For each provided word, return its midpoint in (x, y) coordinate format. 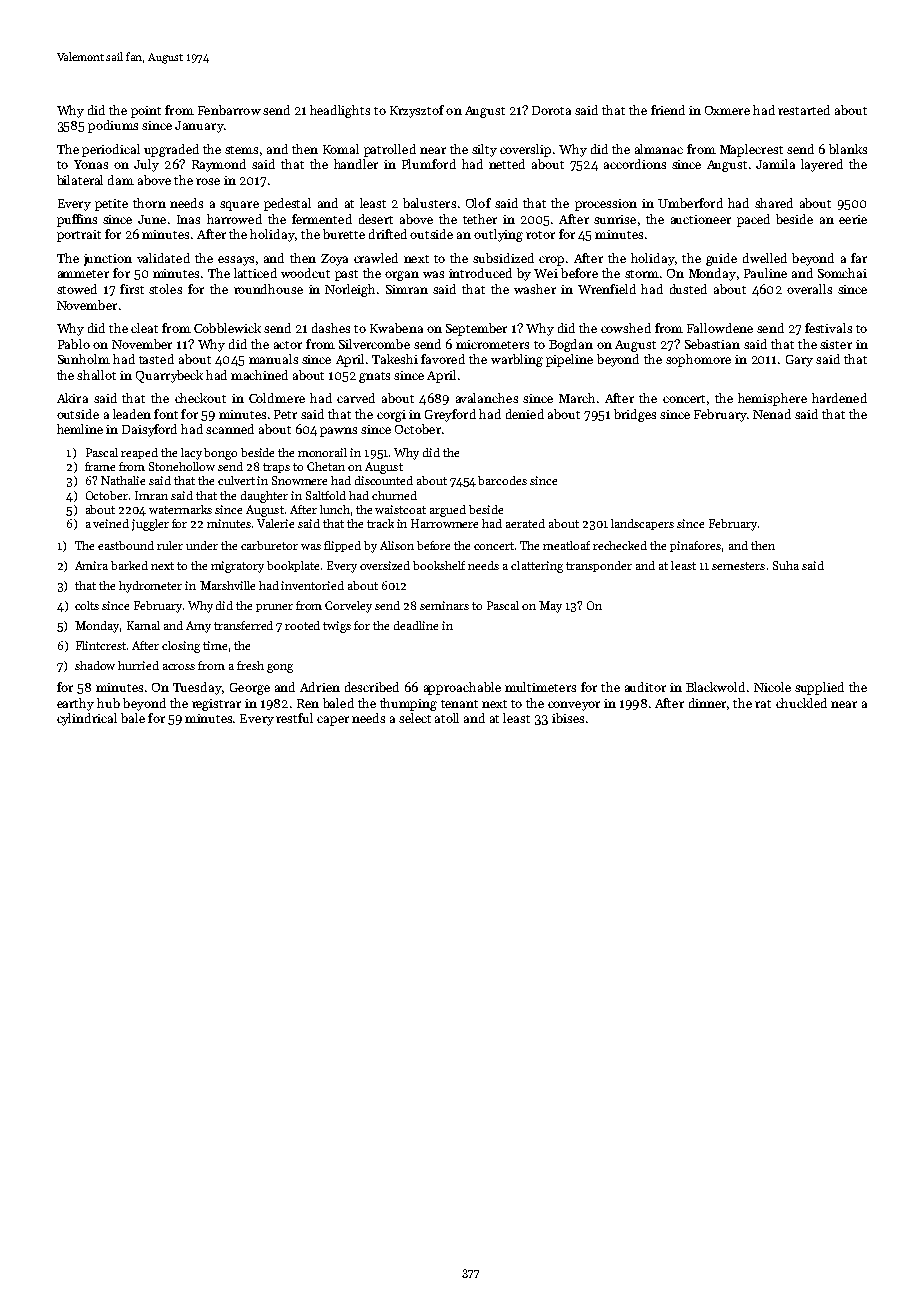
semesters (738, 566)
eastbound (126, 545)
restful (294, 718)
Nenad (772, 414)
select (415, 718)
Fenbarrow (229, 110)
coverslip (525, 150)
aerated (525, 523)
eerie (853, 219)
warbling (517, 360)
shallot (96, 375)
